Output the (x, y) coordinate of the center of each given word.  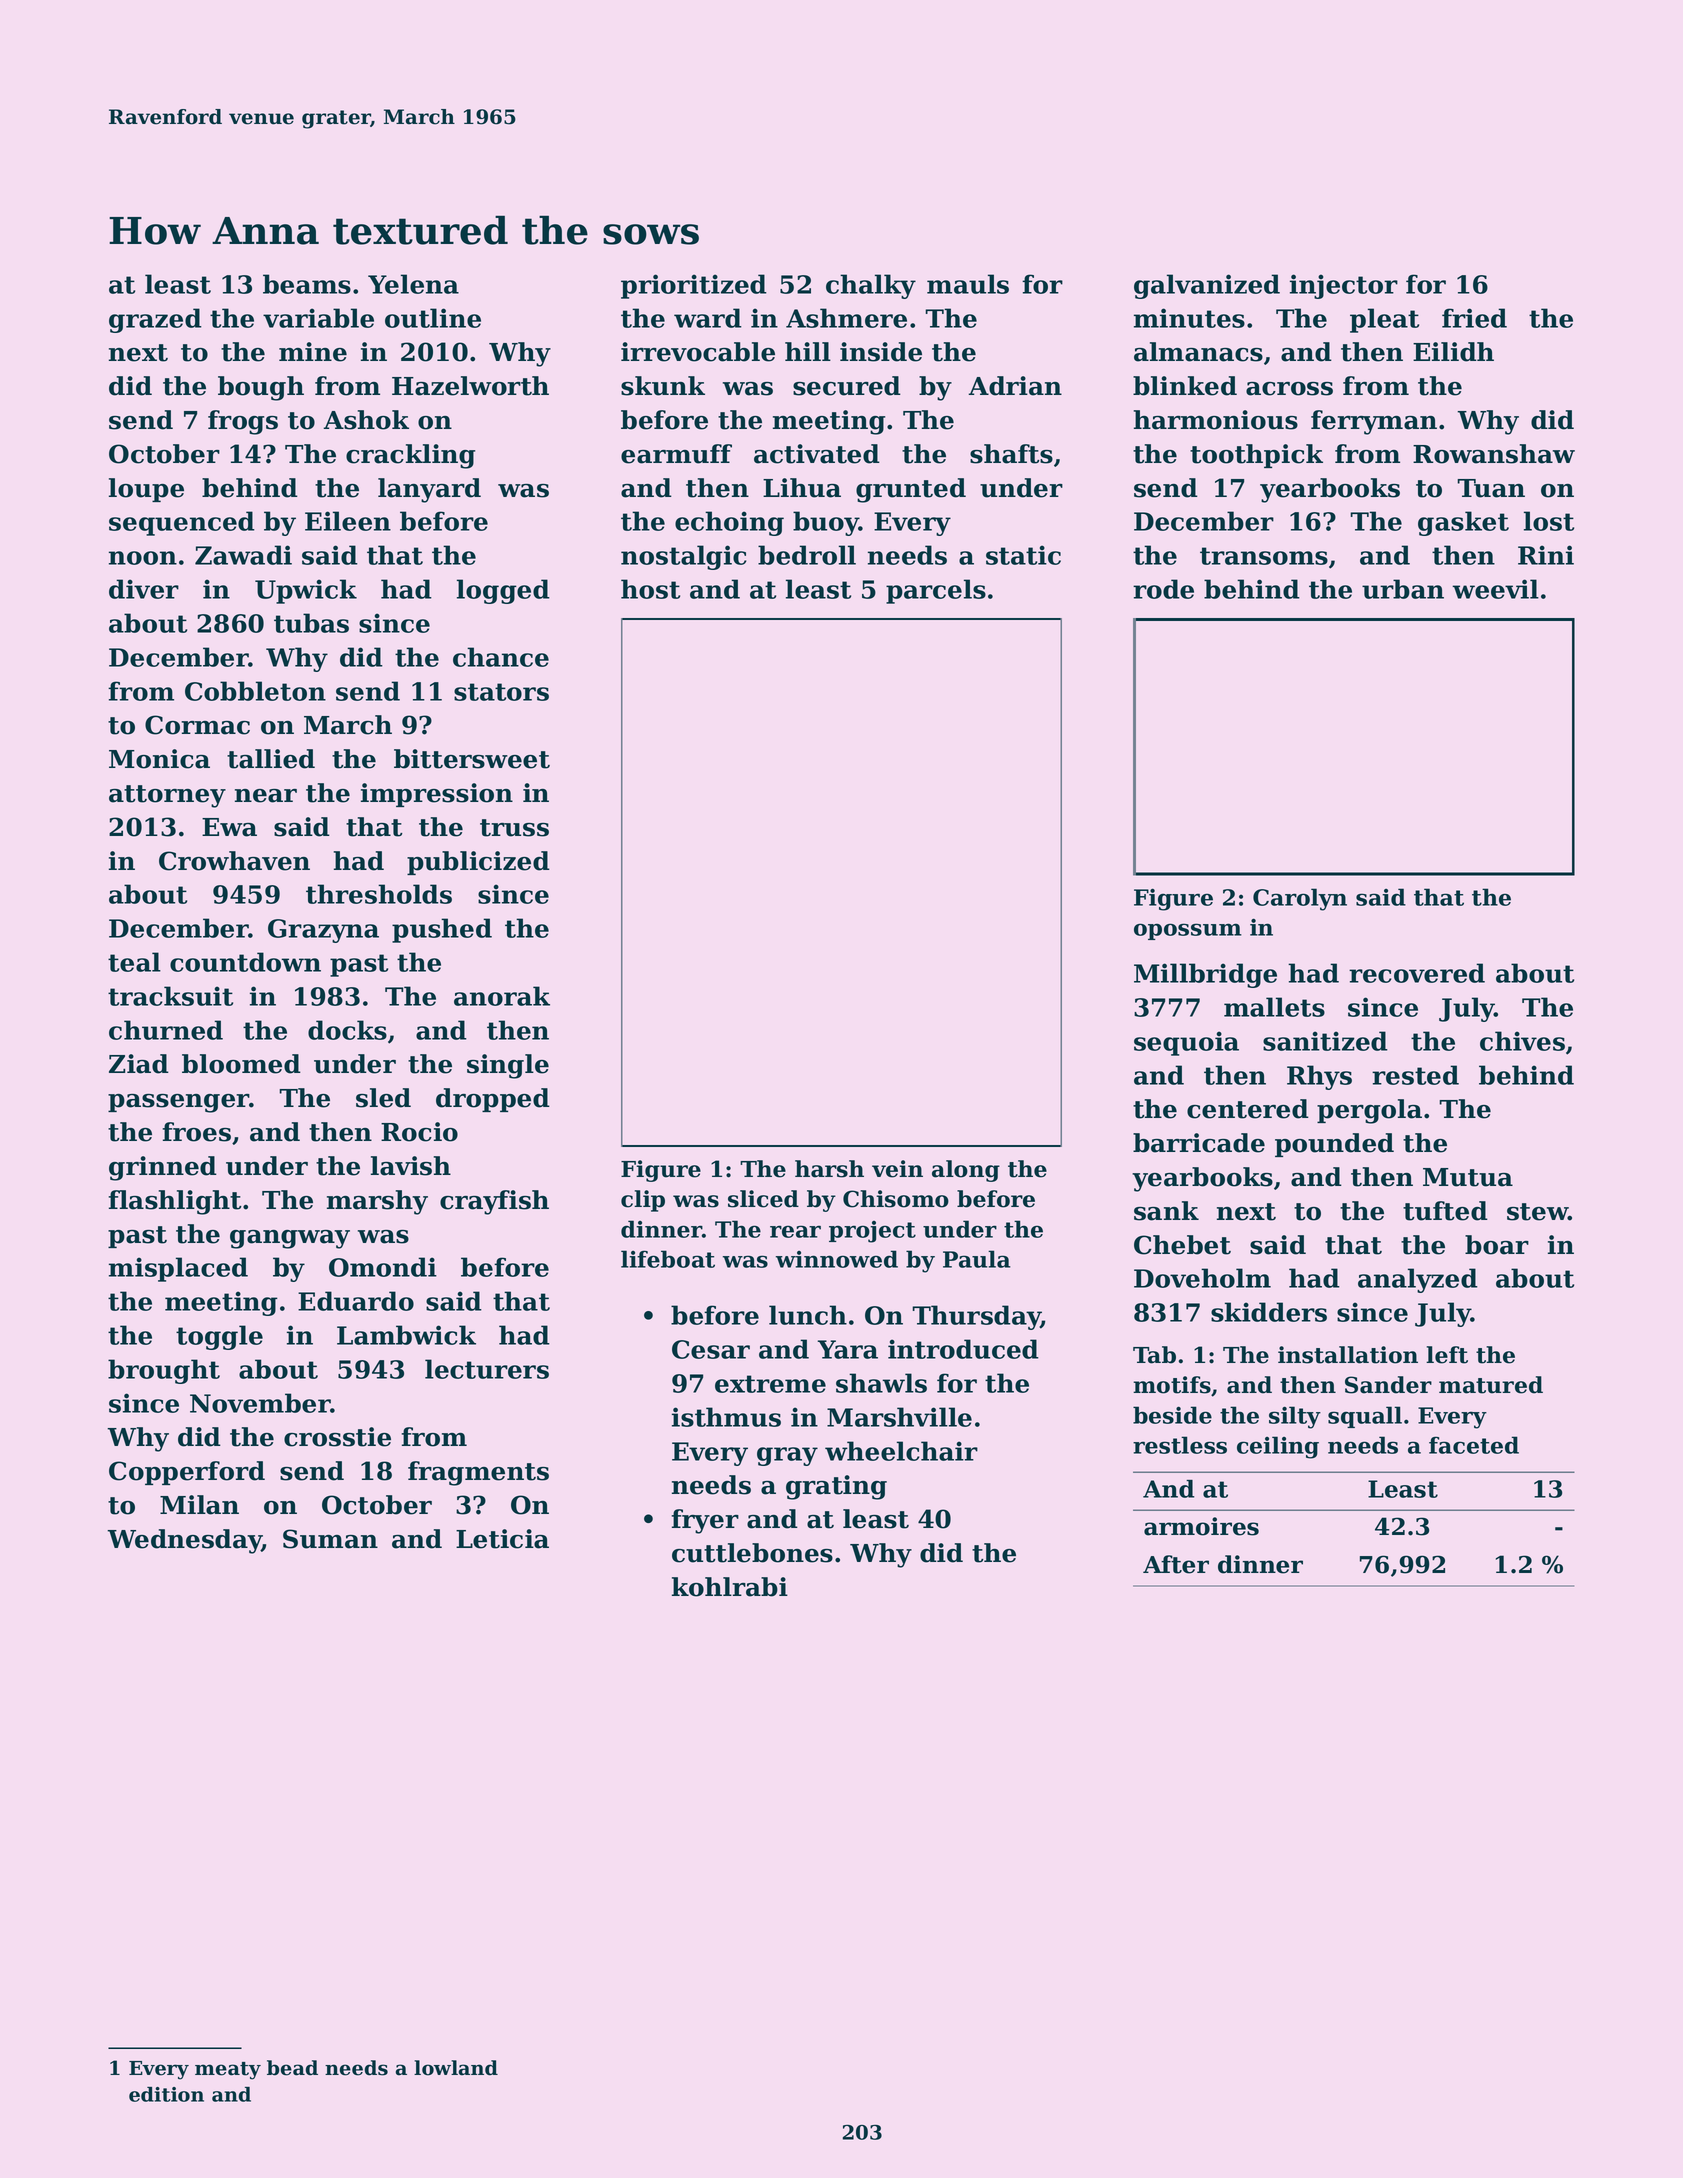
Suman (330, 1539)
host (650, 589)
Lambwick (406, 1335)
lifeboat (668, 1259)
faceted (1474, 1445)
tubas (311, 623)
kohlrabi (730, 1587)
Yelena (413, 284)
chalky (871, 286)
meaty (228, 2071)
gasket (1463, 523)
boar (1497, 1245)
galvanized (1207, 286)
